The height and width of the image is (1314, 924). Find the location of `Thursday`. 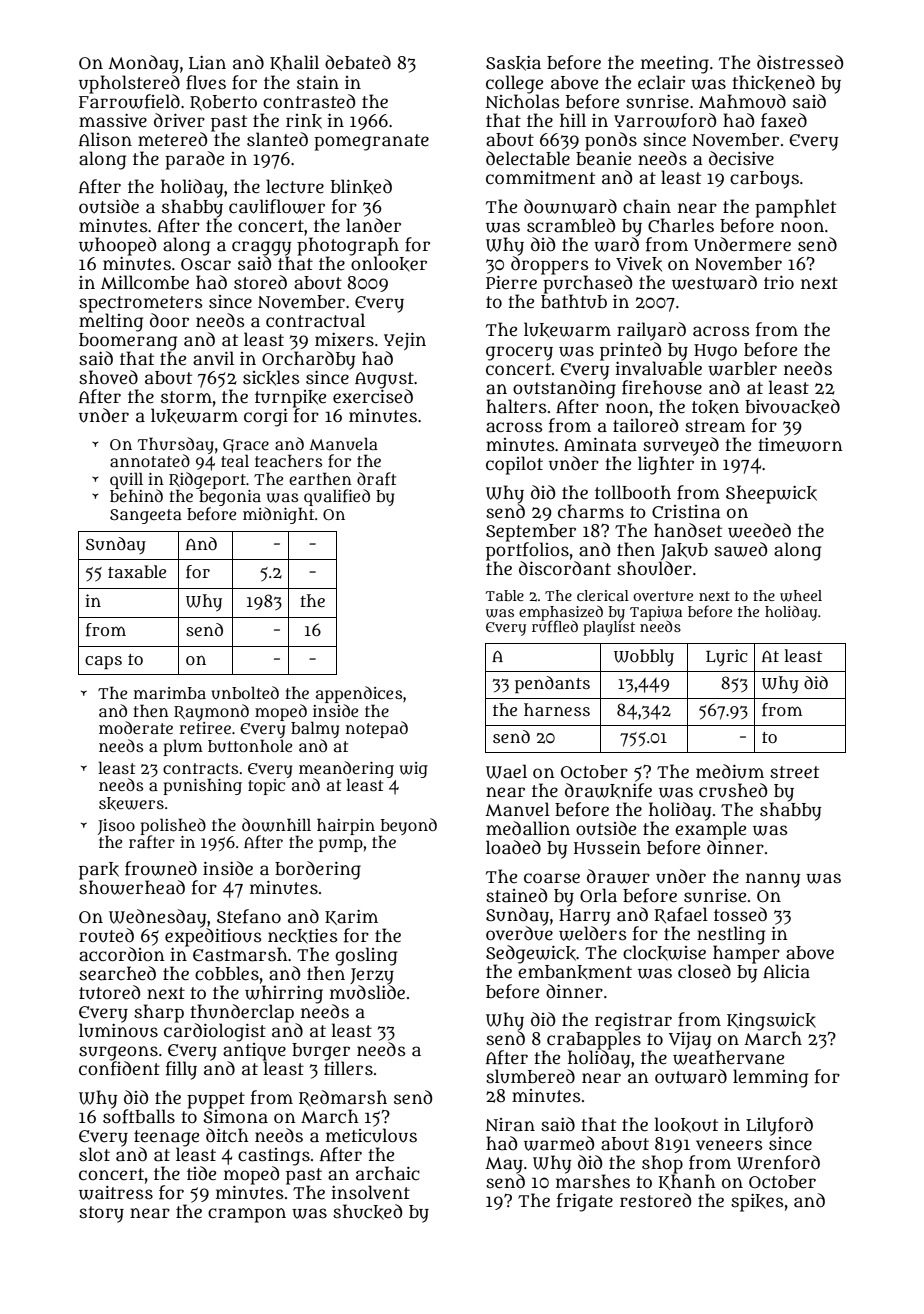

Thursday is located at coordinates (176, 445).
